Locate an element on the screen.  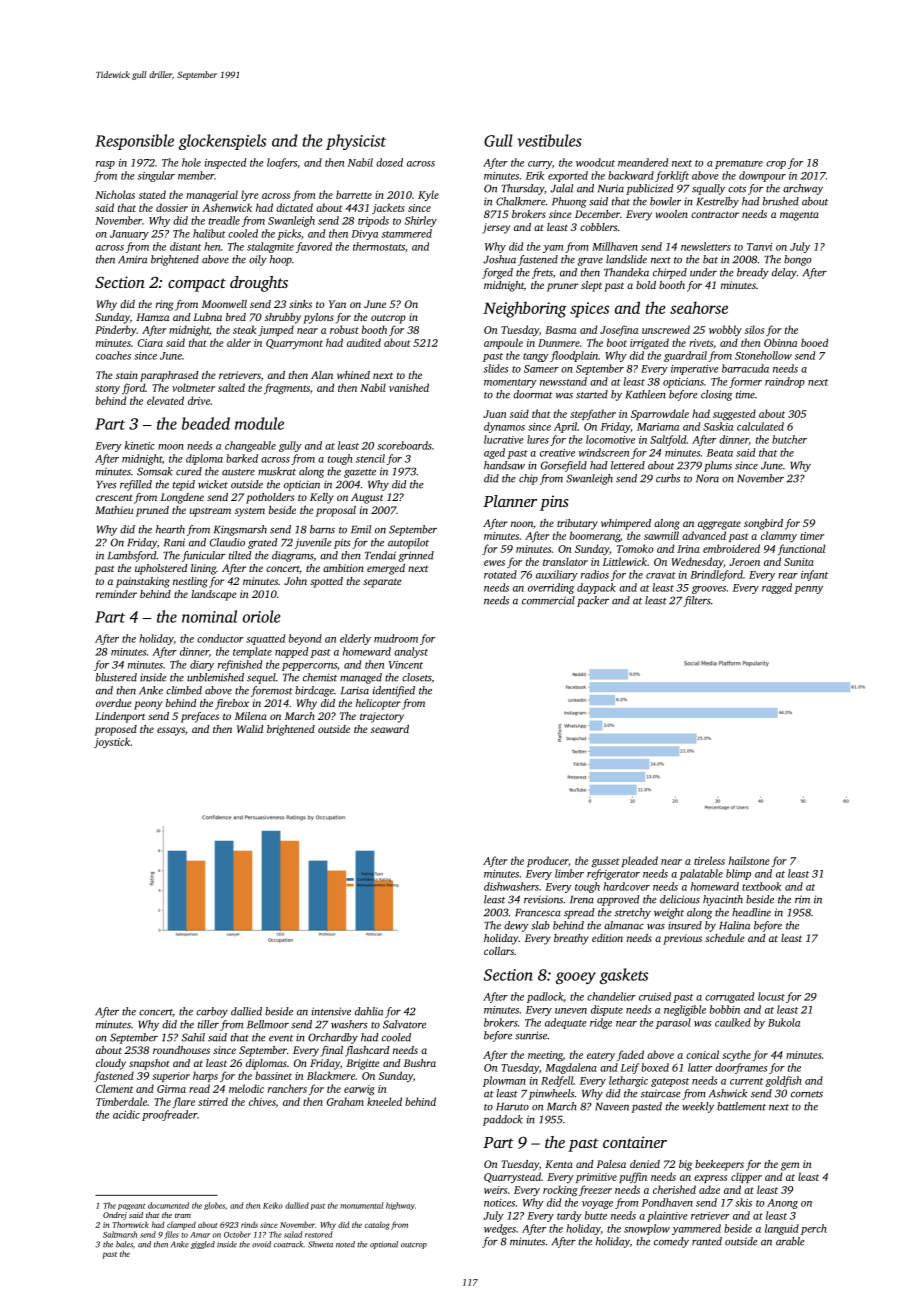
potholders is located at coordinates (270, 498).
